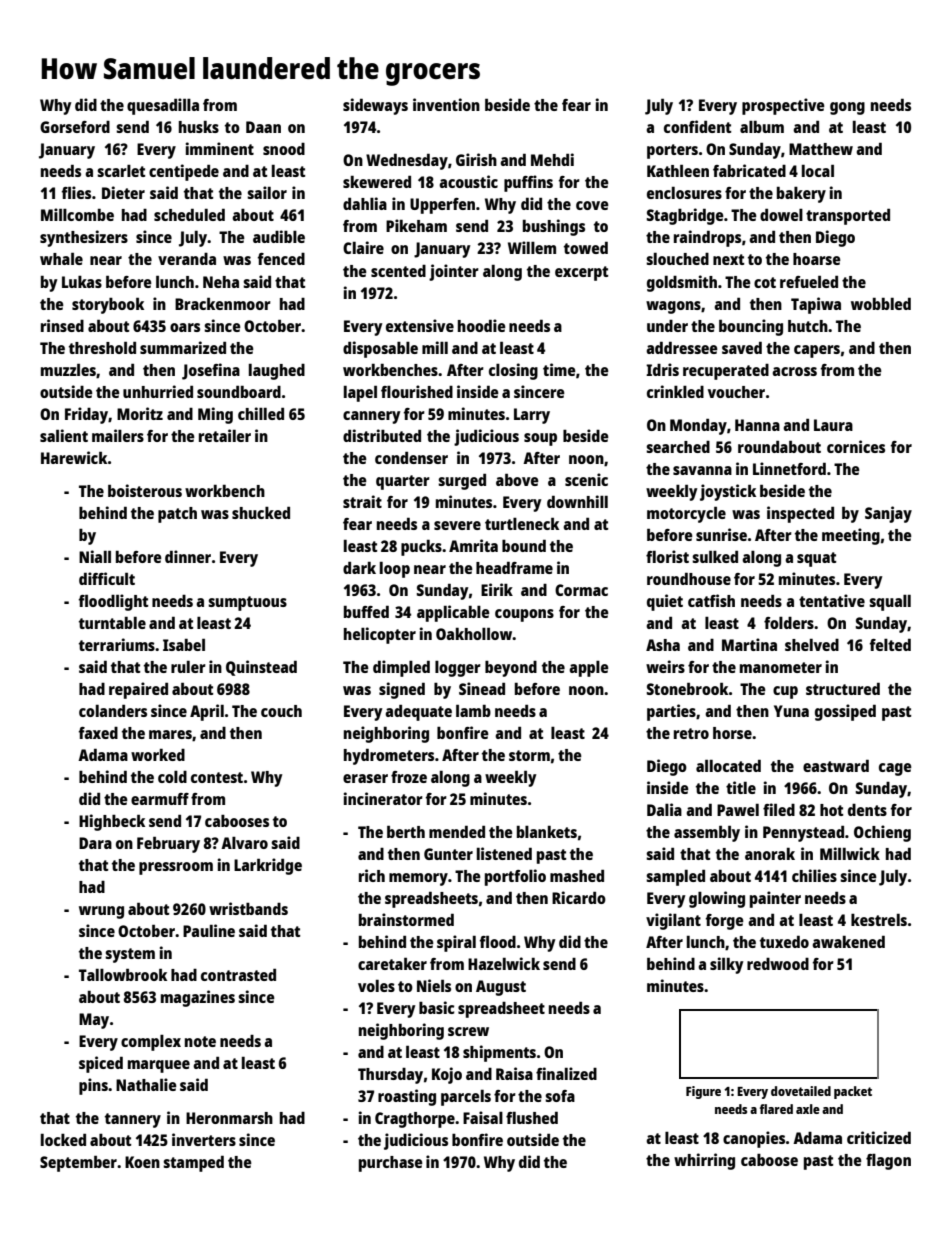 This screenshot has width=952, height=1233. I want to click on synthesizers, so click(84, 238).
